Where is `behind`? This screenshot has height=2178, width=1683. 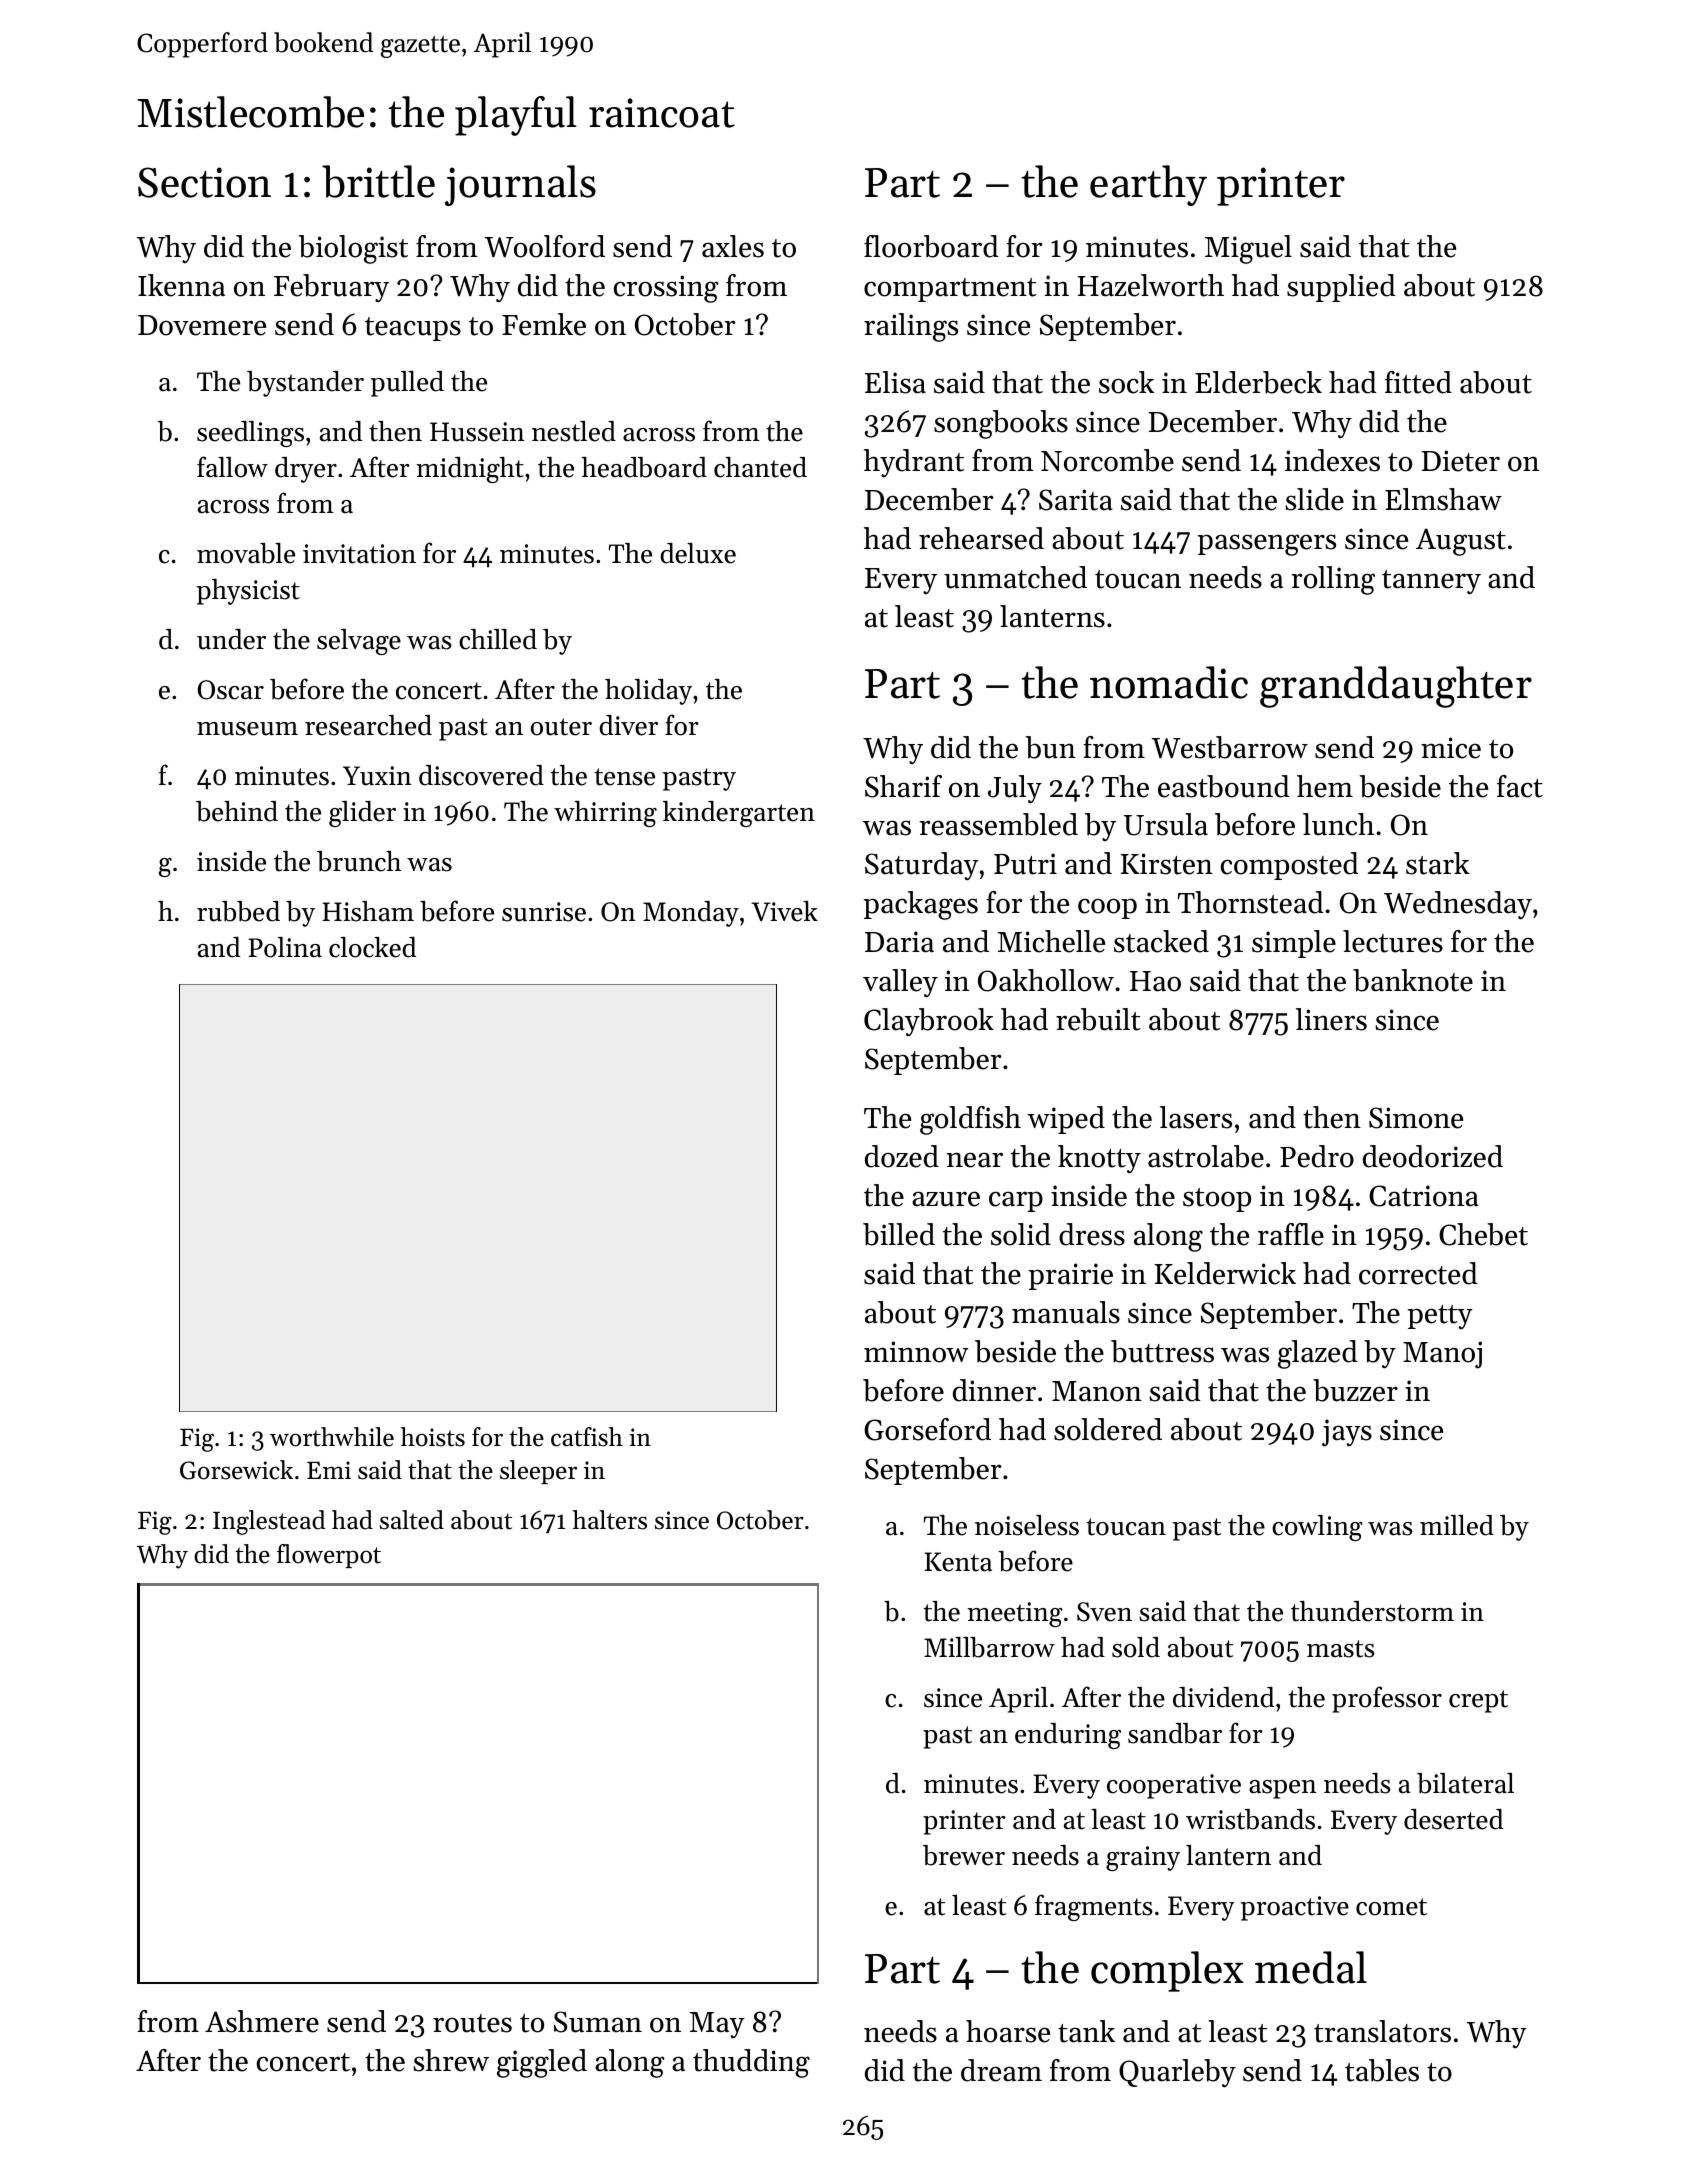 behind is located at coordinates (237, 811).
